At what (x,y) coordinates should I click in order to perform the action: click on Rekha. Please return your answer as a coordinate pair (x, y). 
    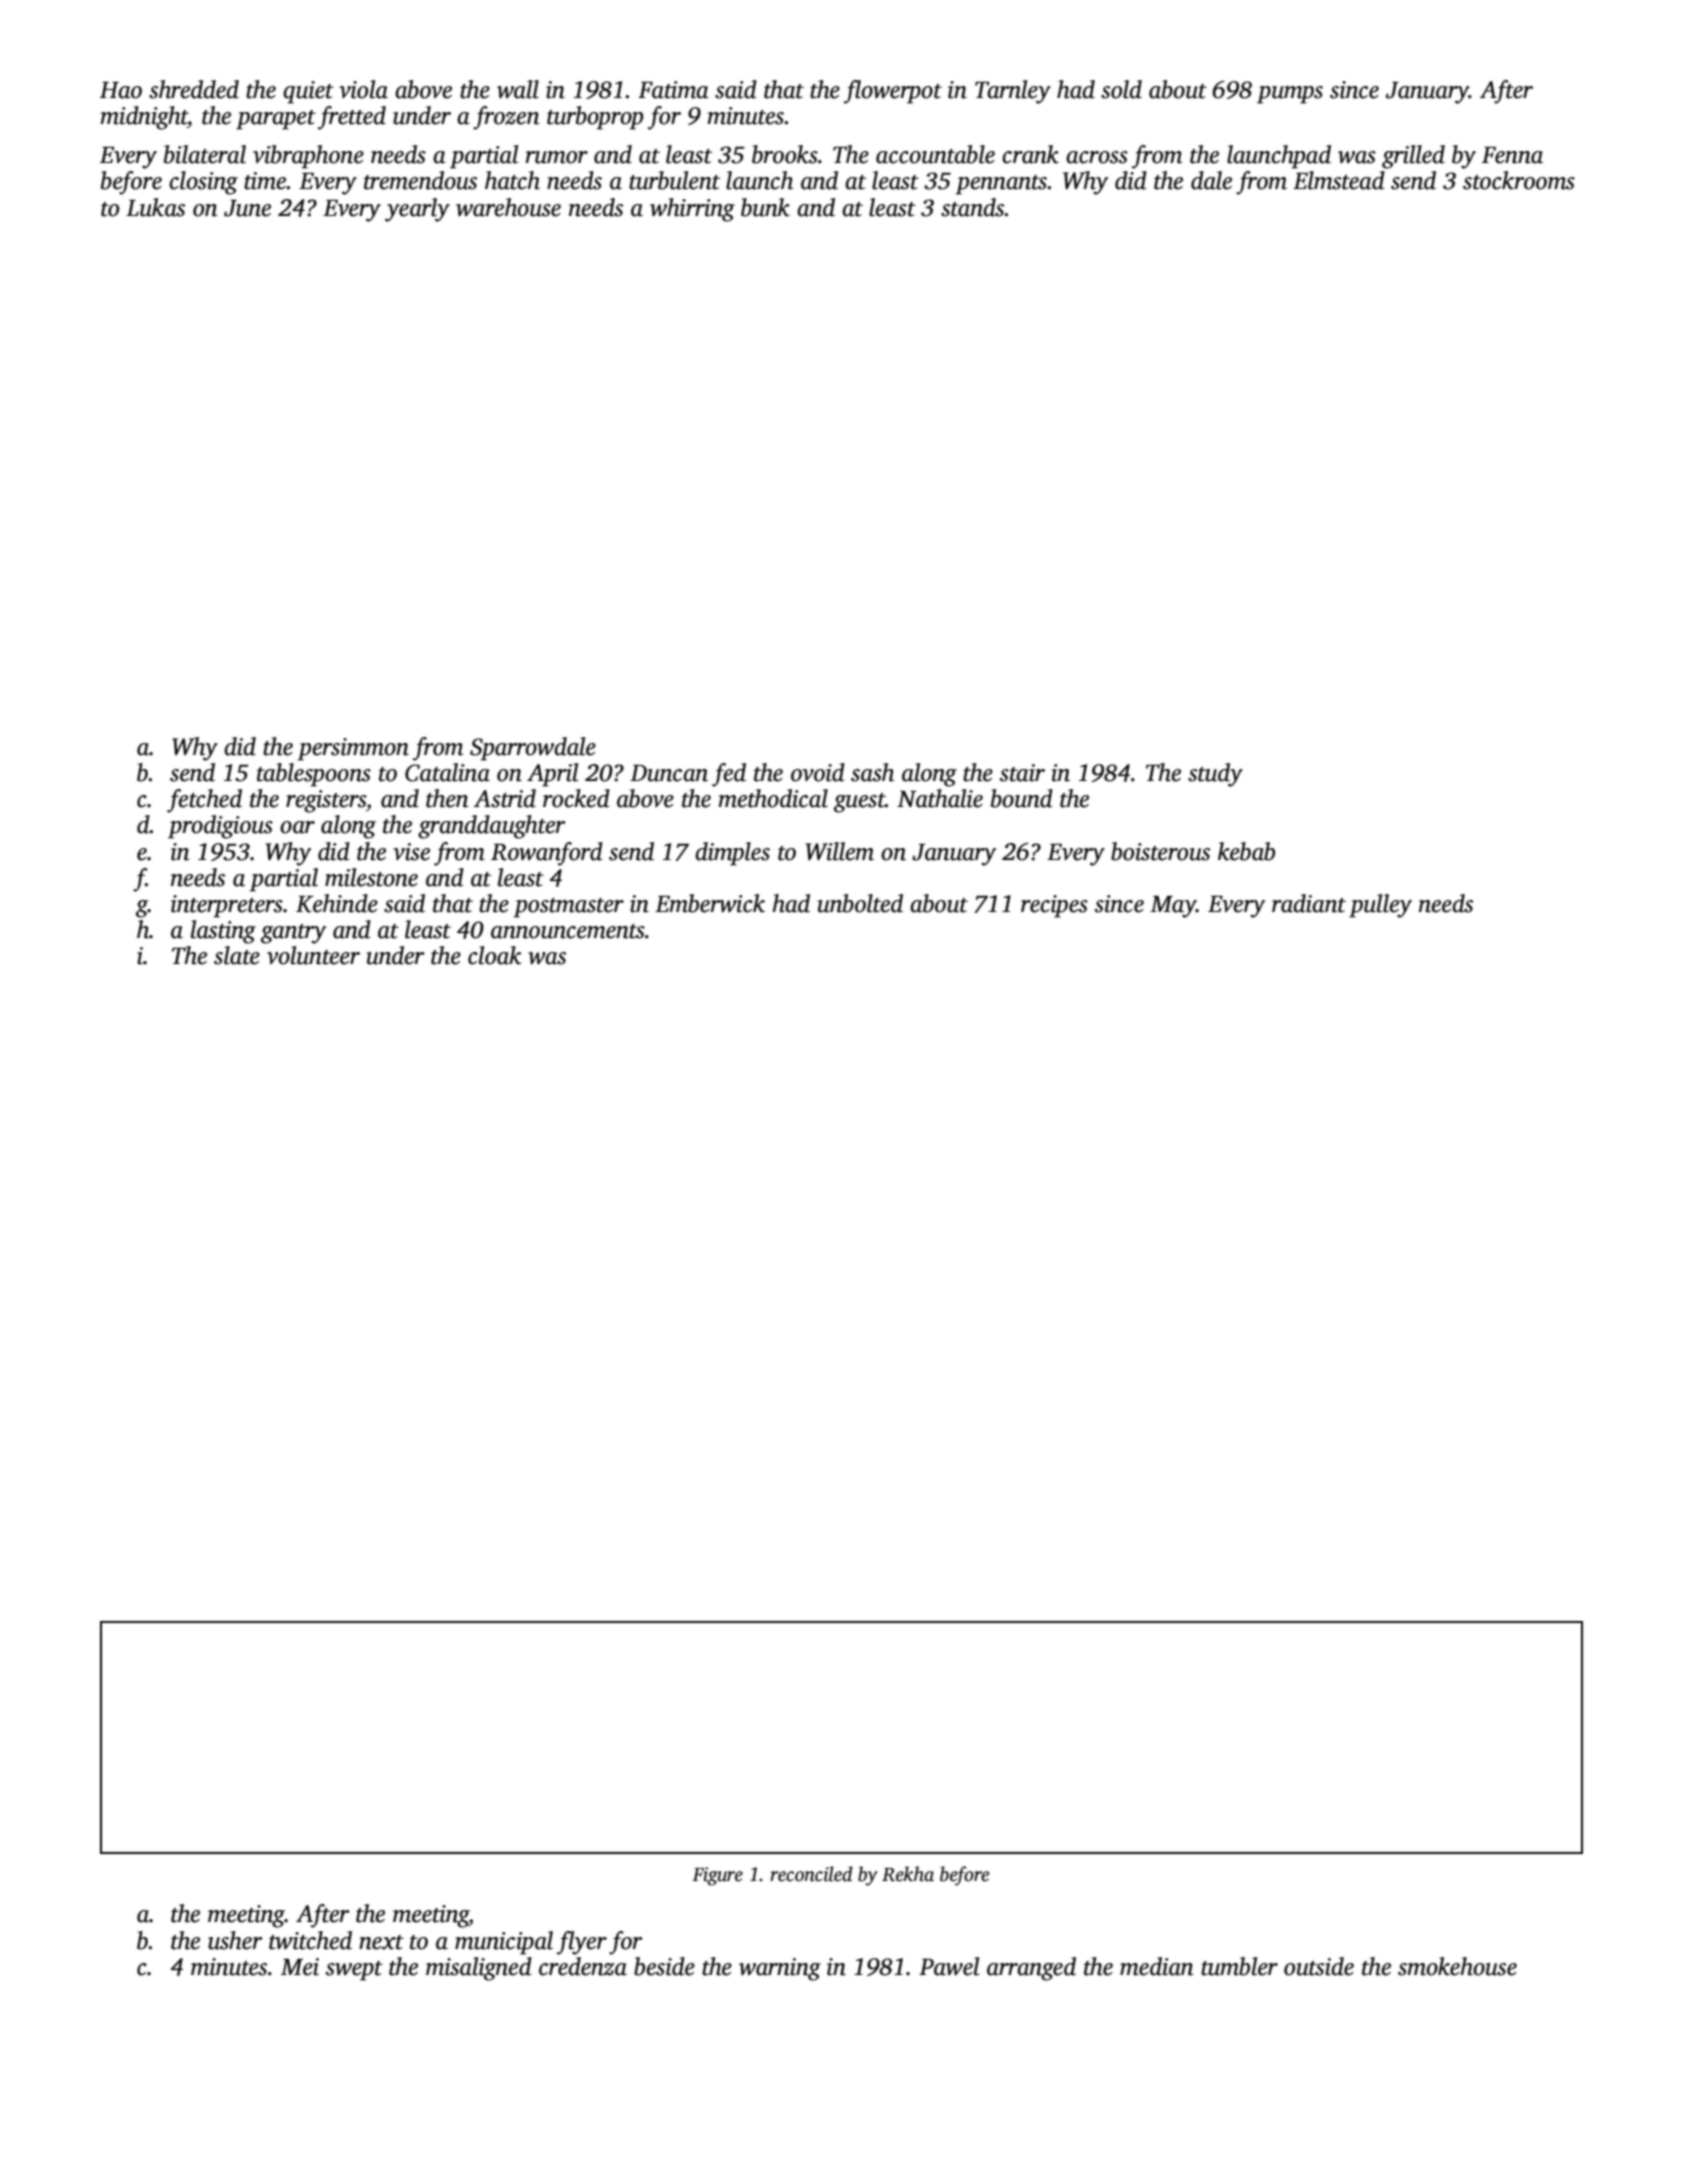
    Looking at the image, I should click on (908, 1874).
